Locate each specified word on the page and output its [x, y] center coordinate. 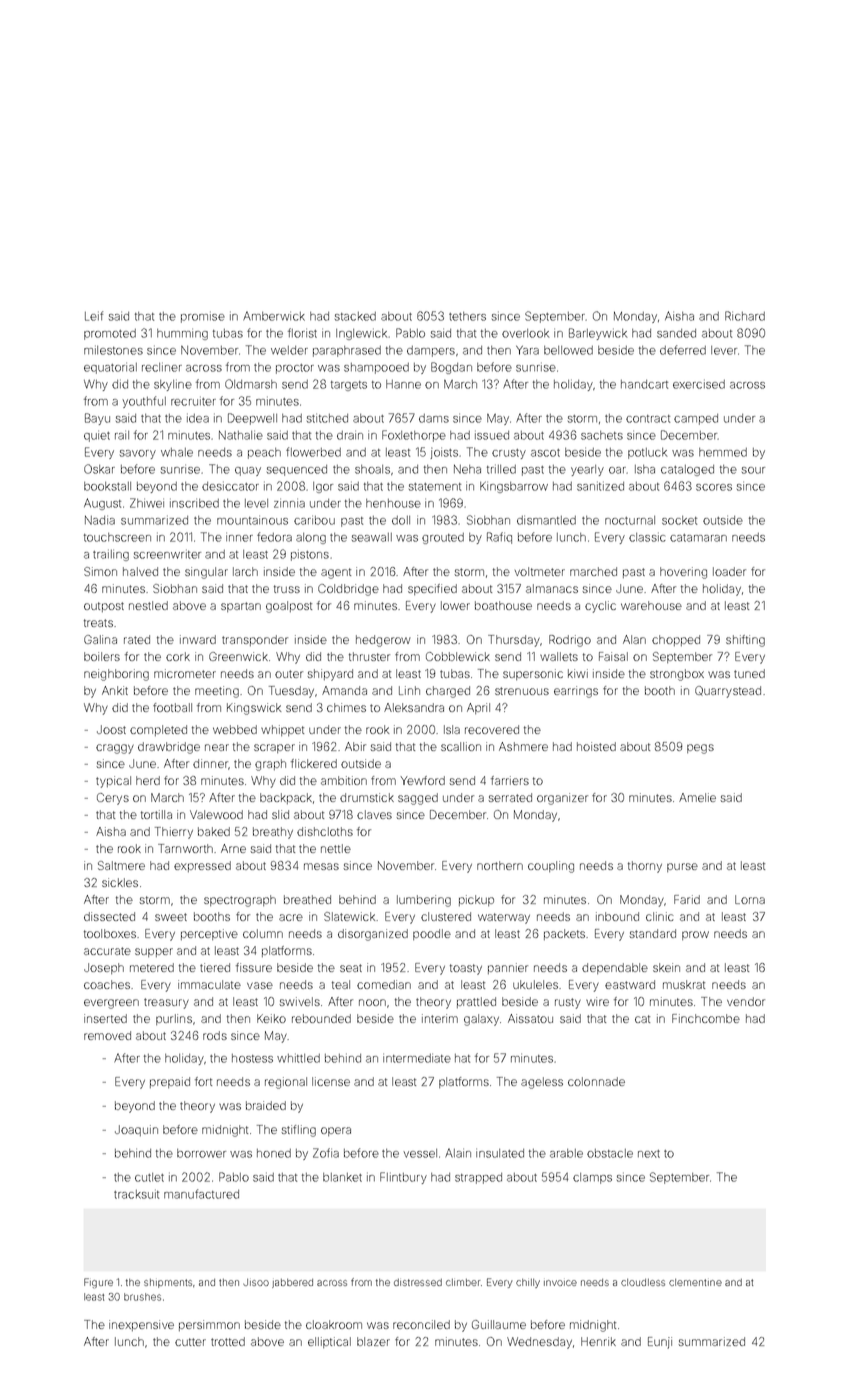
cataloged [687, 470]
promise [203, 317]
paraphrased [347, 351]
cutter [190, 1342]
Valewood [216, 814]
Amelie [697, 797]
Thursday [514, 641]
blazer [373, 1341]
